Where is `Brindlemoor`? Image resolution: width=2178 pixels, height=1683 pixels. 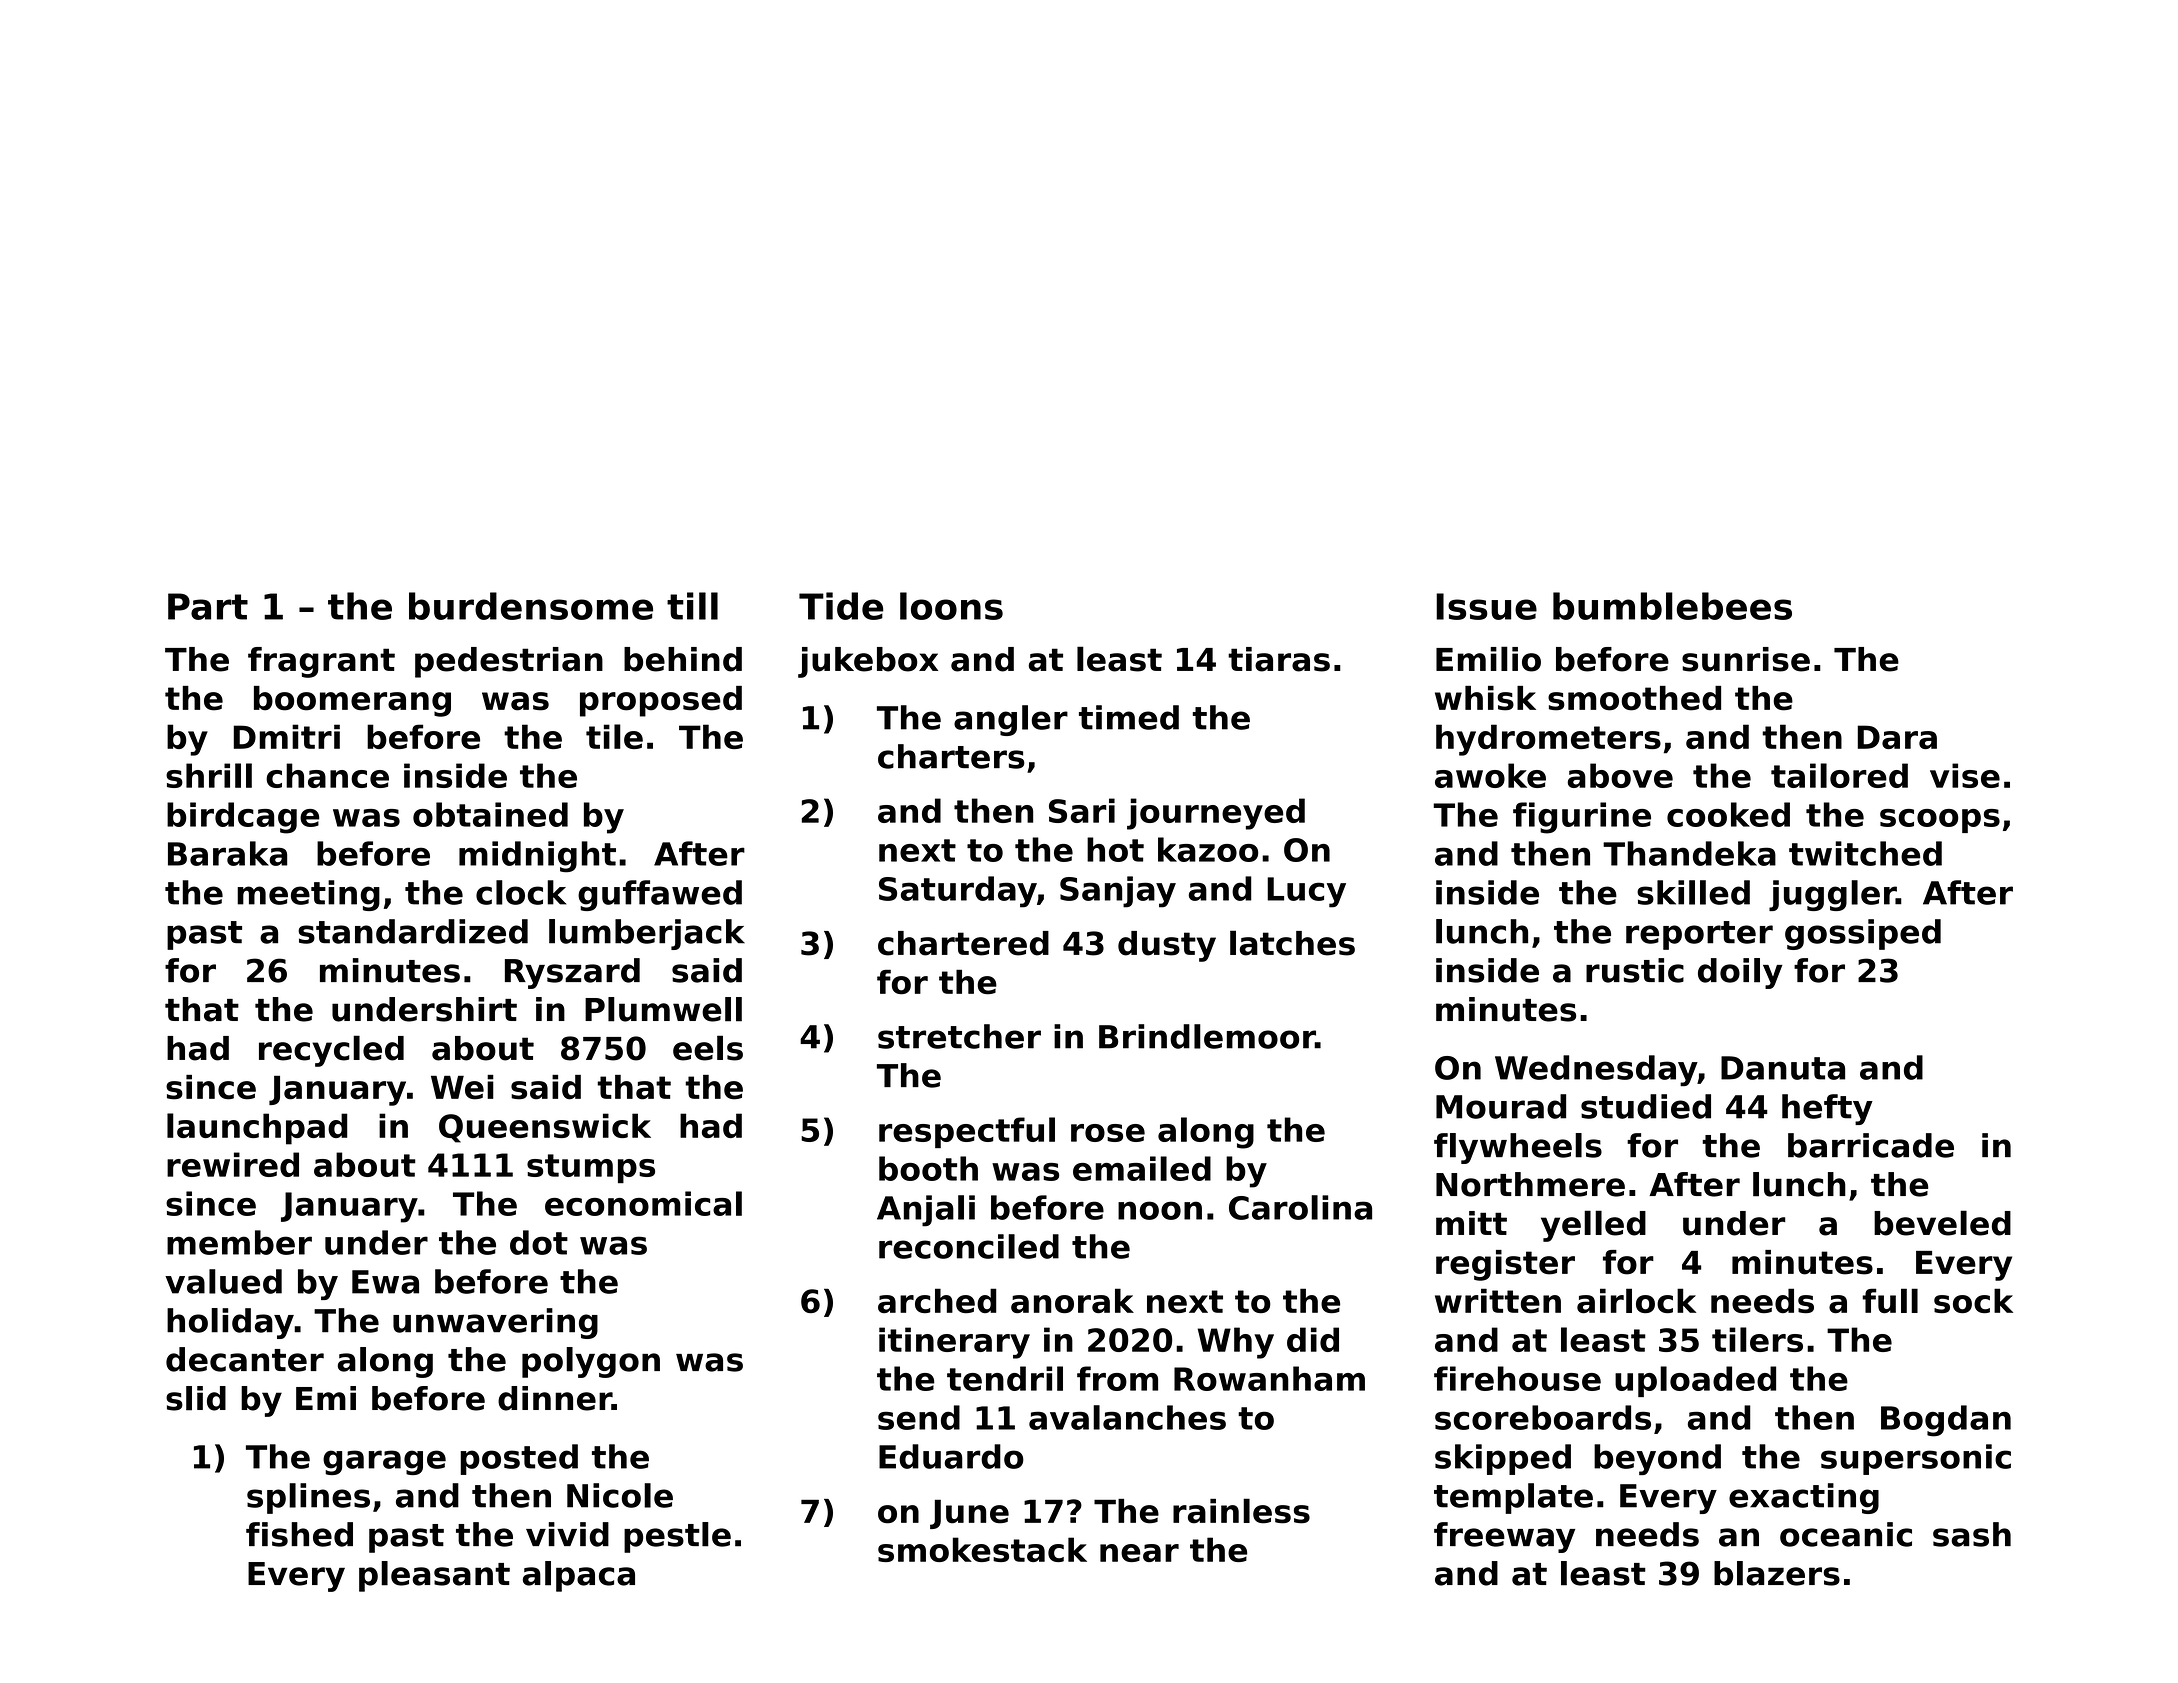 Brindlemoor is located at coordinates (1207, 1036).
